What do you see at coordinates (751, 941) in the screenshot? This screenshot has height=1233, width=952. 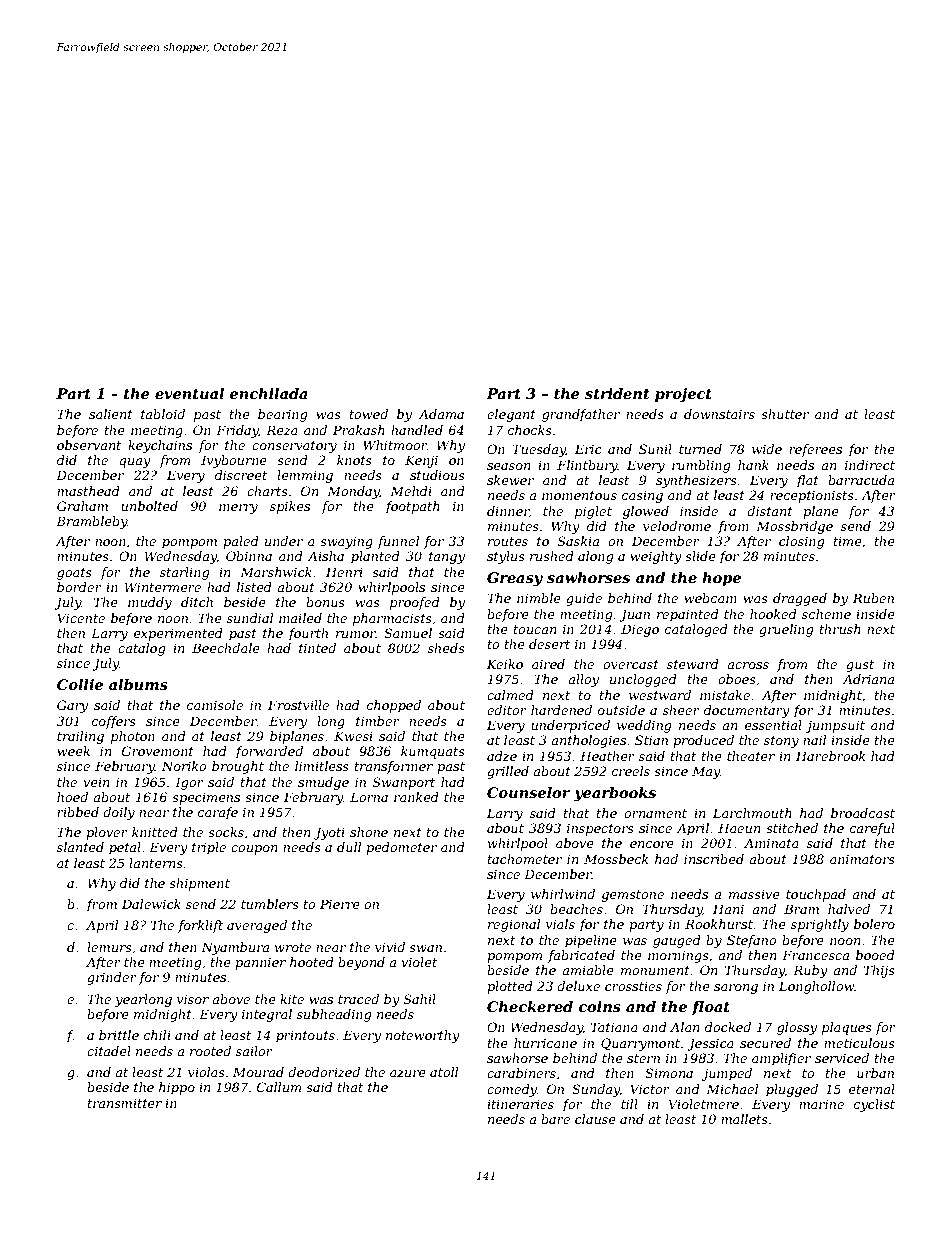 I see `Stefano` at bounding box center [751, 941].
